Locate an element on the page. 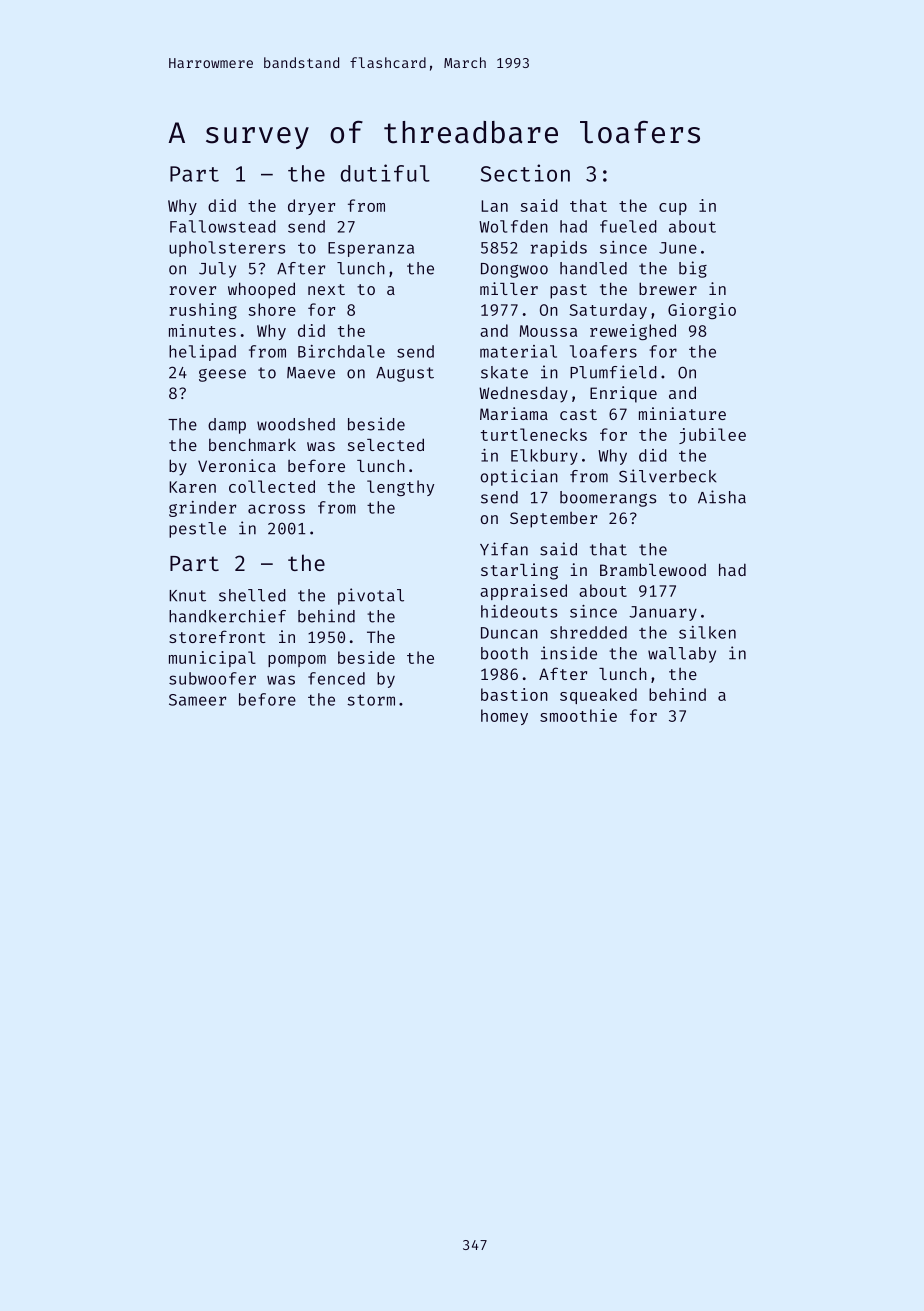 This page has height=1311, width=924. booth is located at coordinates (504, 653).
